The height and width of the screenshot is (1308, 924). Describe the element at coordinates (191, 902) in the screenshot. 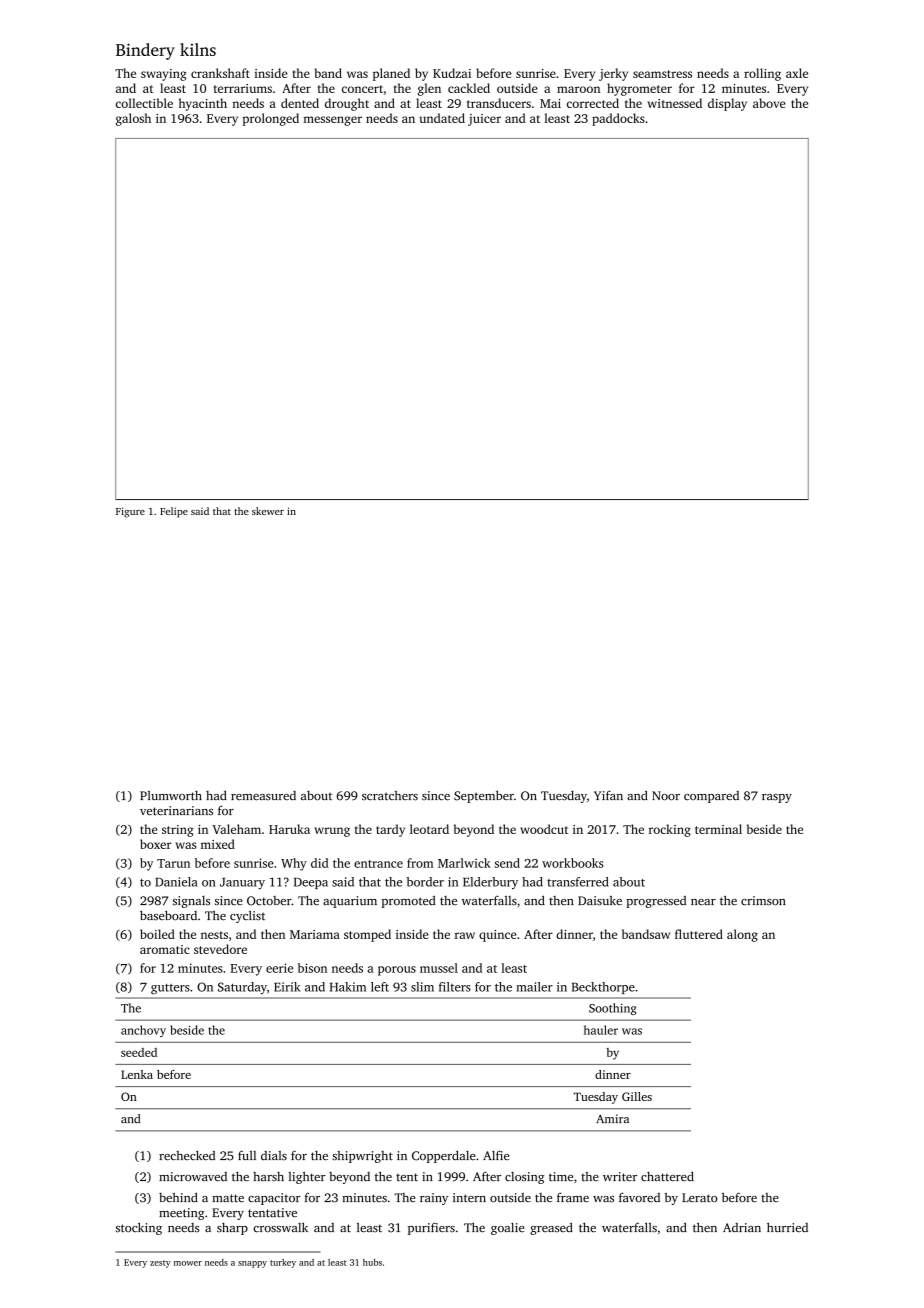

I see `signals` at that location.
